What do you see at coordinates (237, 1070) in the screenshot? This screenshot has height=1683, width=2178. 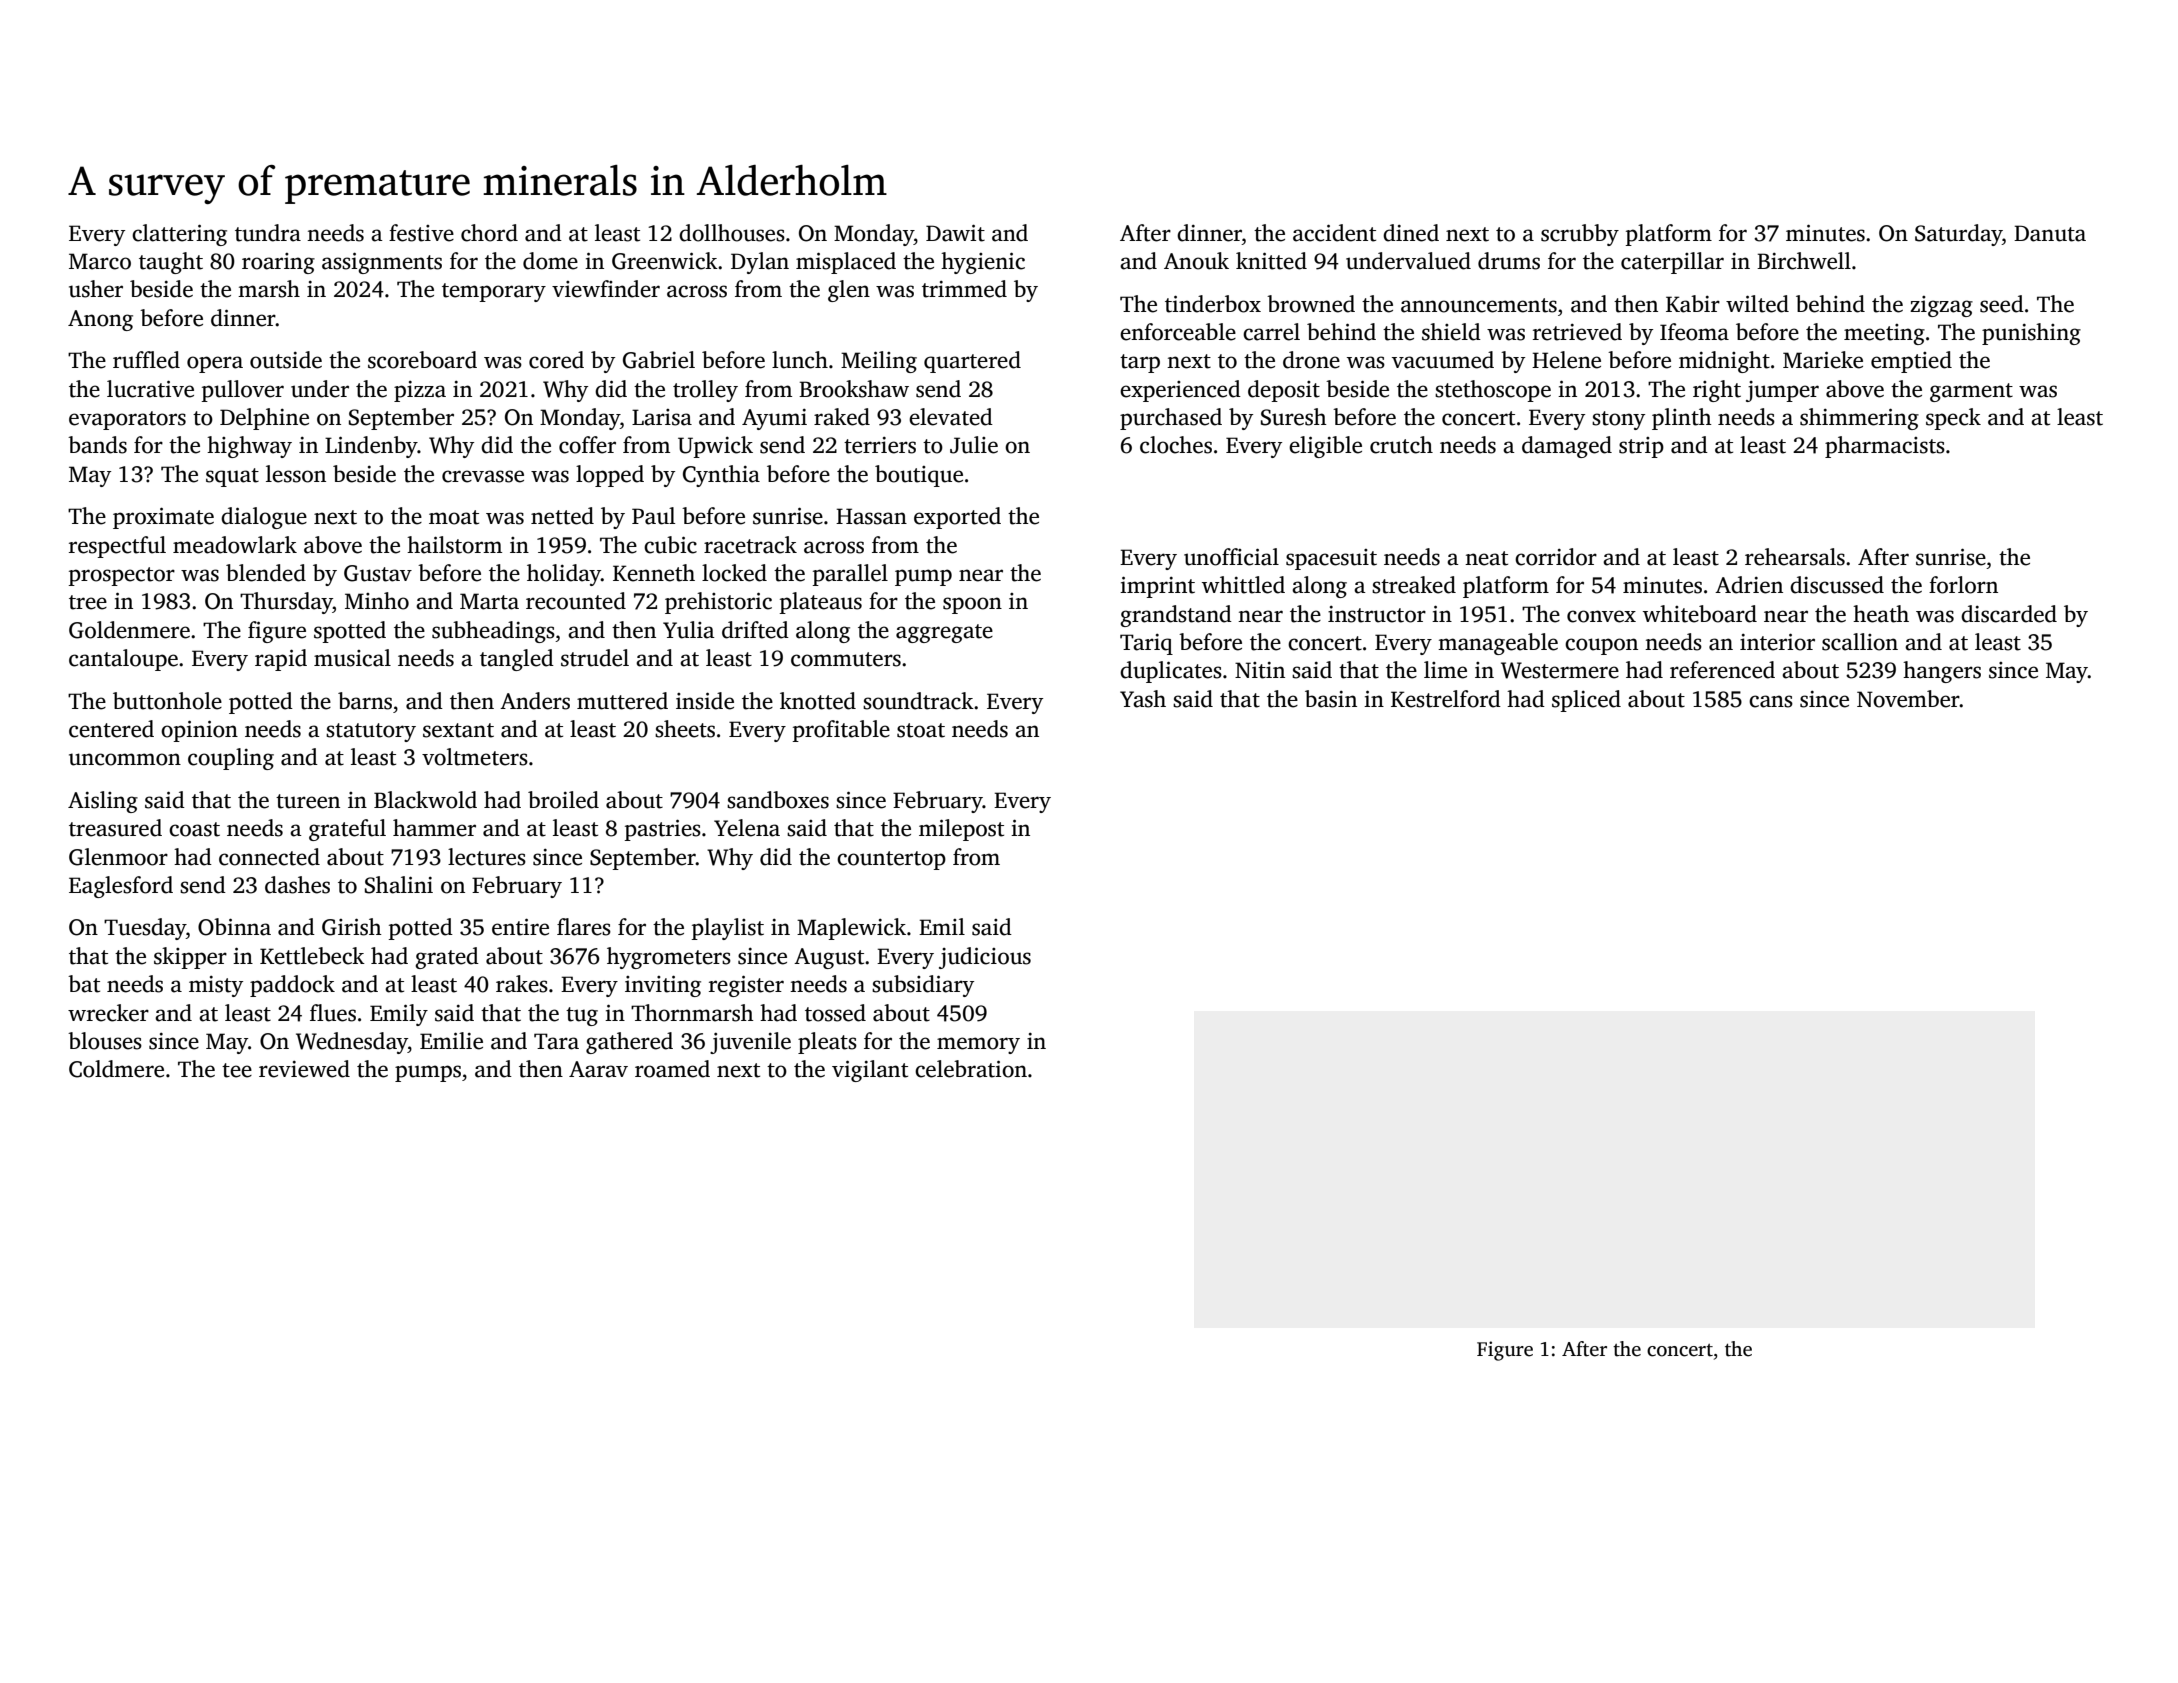 I see `tee` at bounding box center [237, 1070].
